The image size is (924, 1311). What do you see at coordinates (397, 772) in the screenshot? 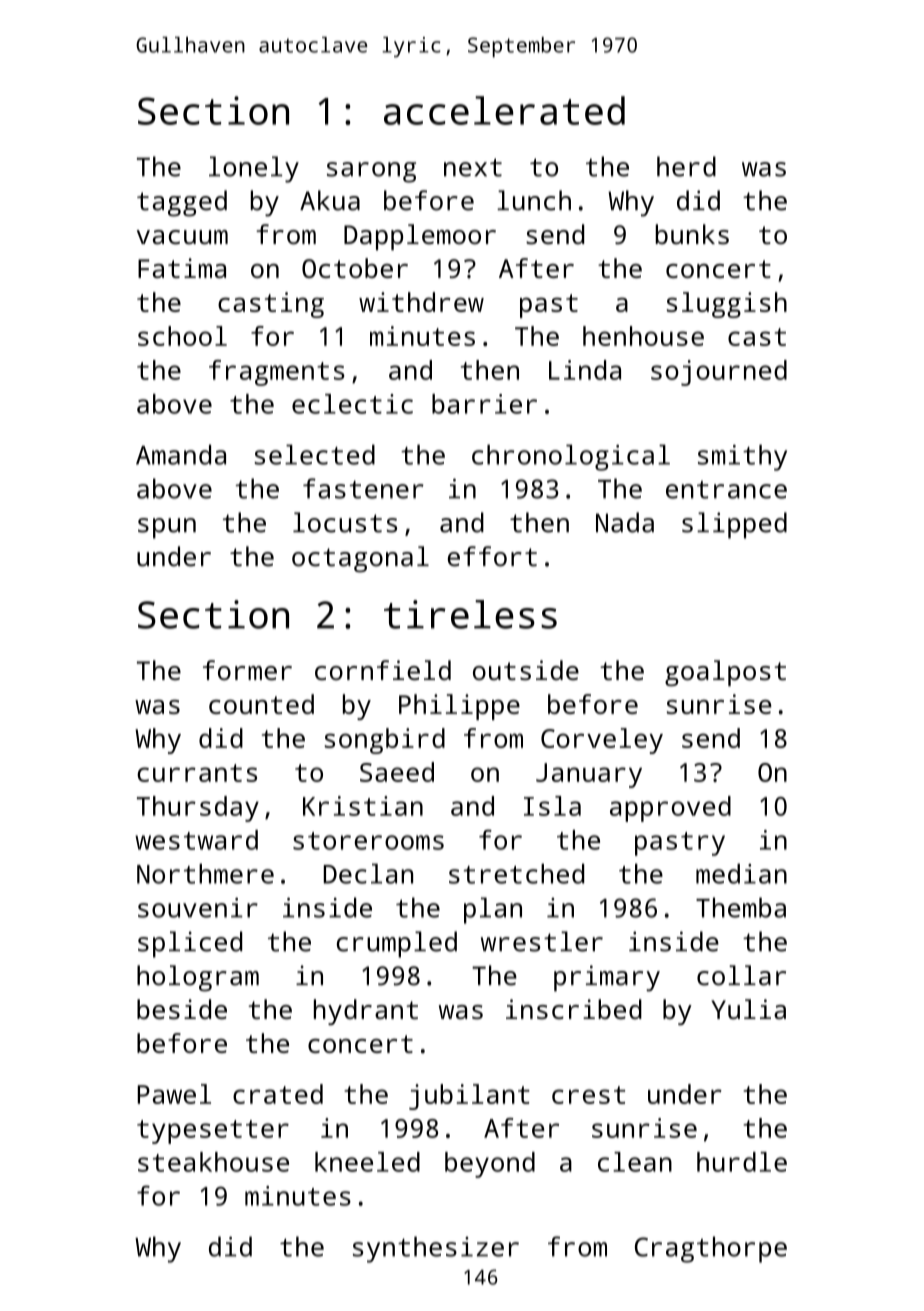
I see `Saeed` at bounding box center [397, 772].
